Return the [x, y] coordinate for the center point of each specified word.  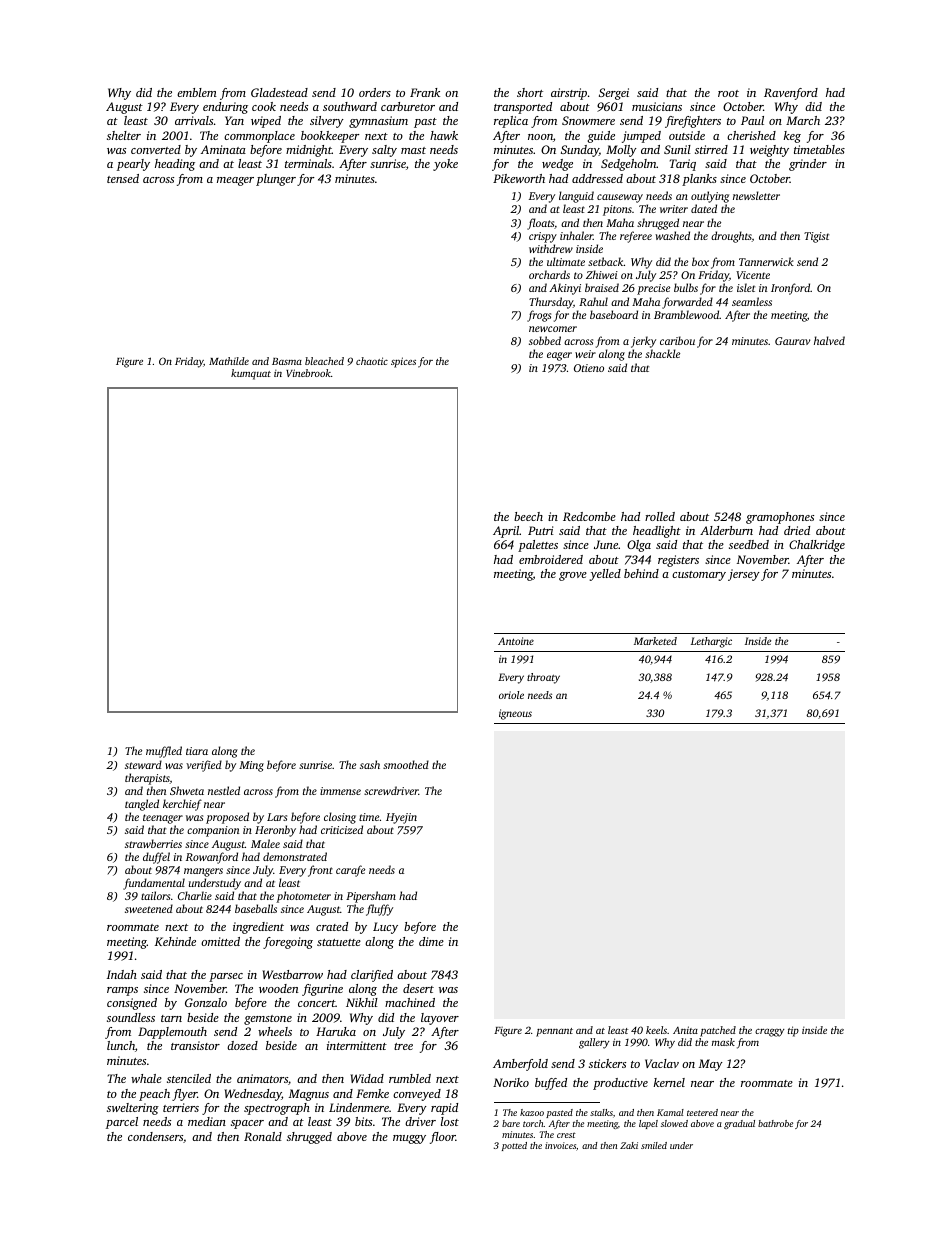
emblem [197, 92]
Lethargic [711, 642]
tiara [197, 751]
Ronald [263, 1136]
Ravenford [791, 94]
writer [674, 209]
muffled [164, 752]
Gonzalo [206, 1002]
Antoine [516, 641]
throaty [543, 678]
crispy [543, 237]
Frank [425, 92]
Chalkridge [817, 546]
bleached [324, 361]
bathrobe [775, 1123]
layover [440, 1019]
